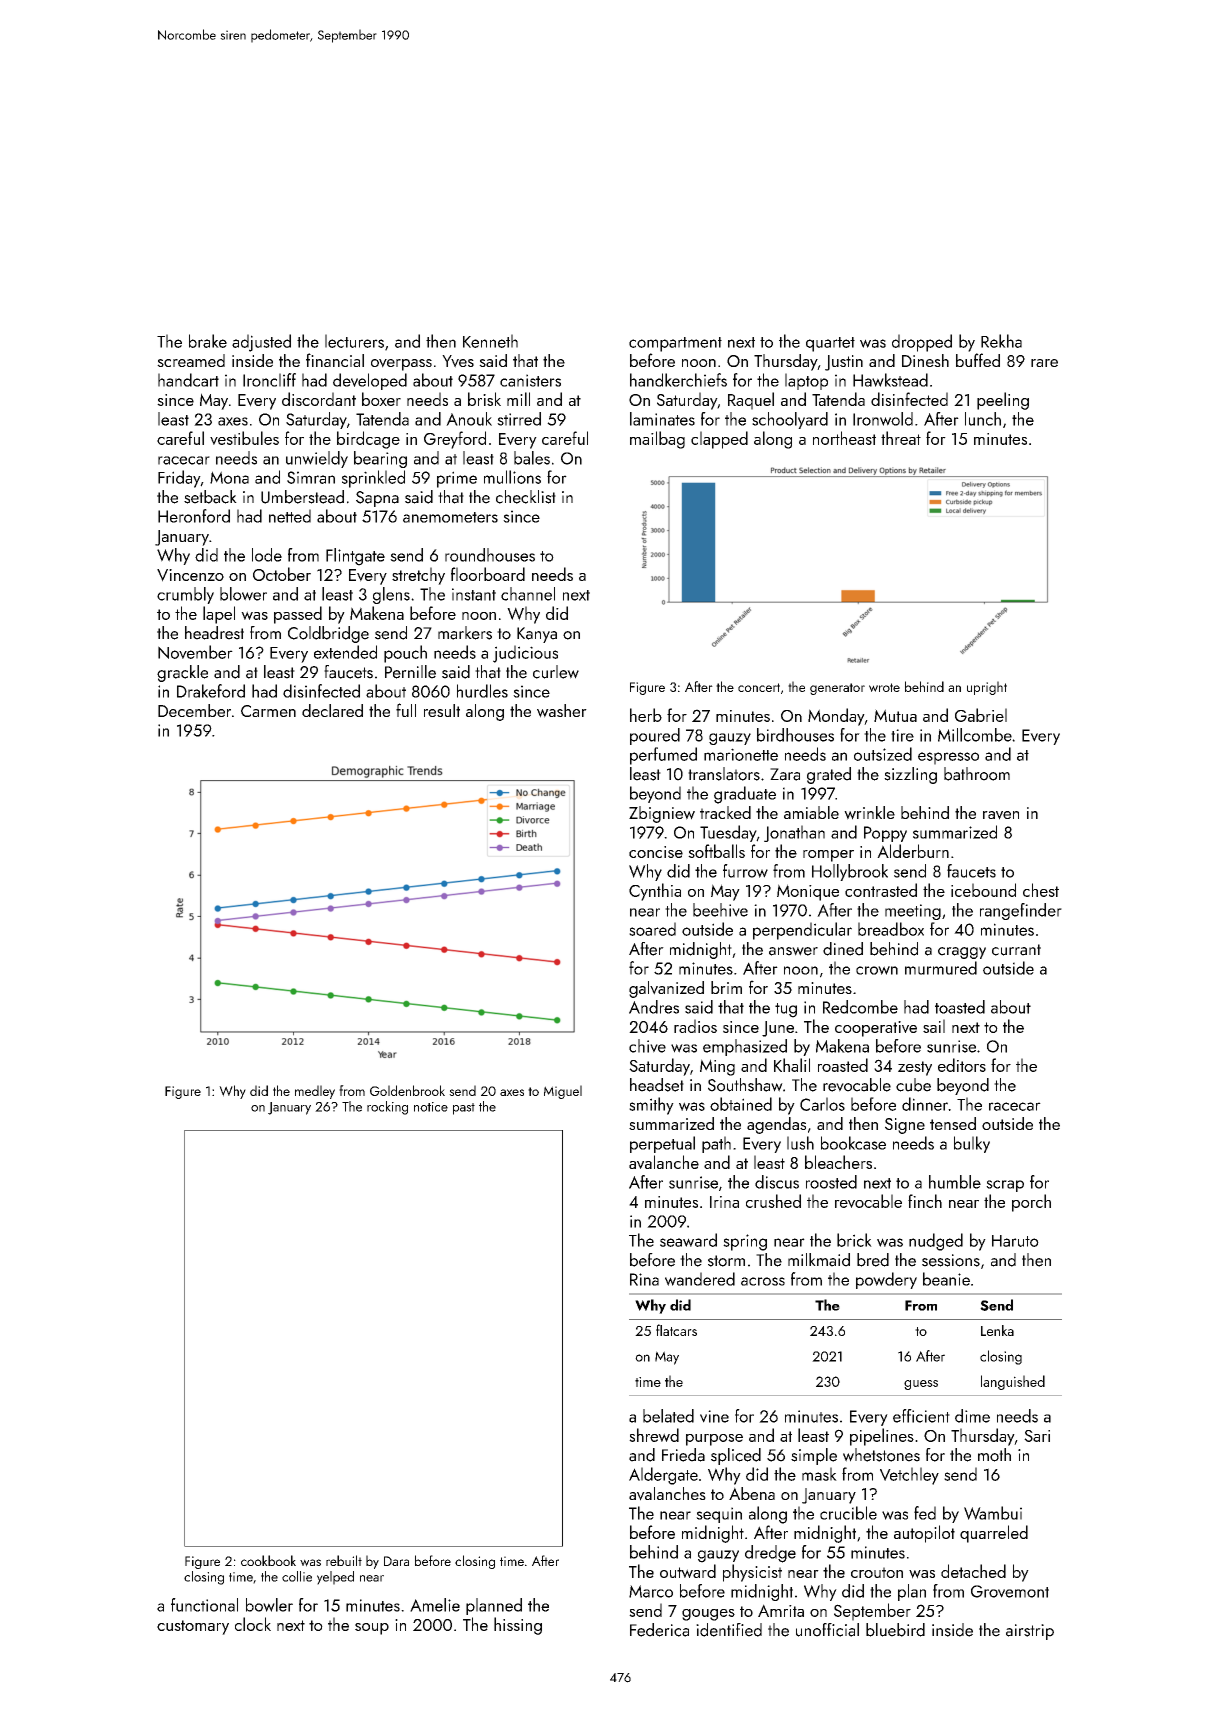  I want to click on curlew, so click(556, 672).
